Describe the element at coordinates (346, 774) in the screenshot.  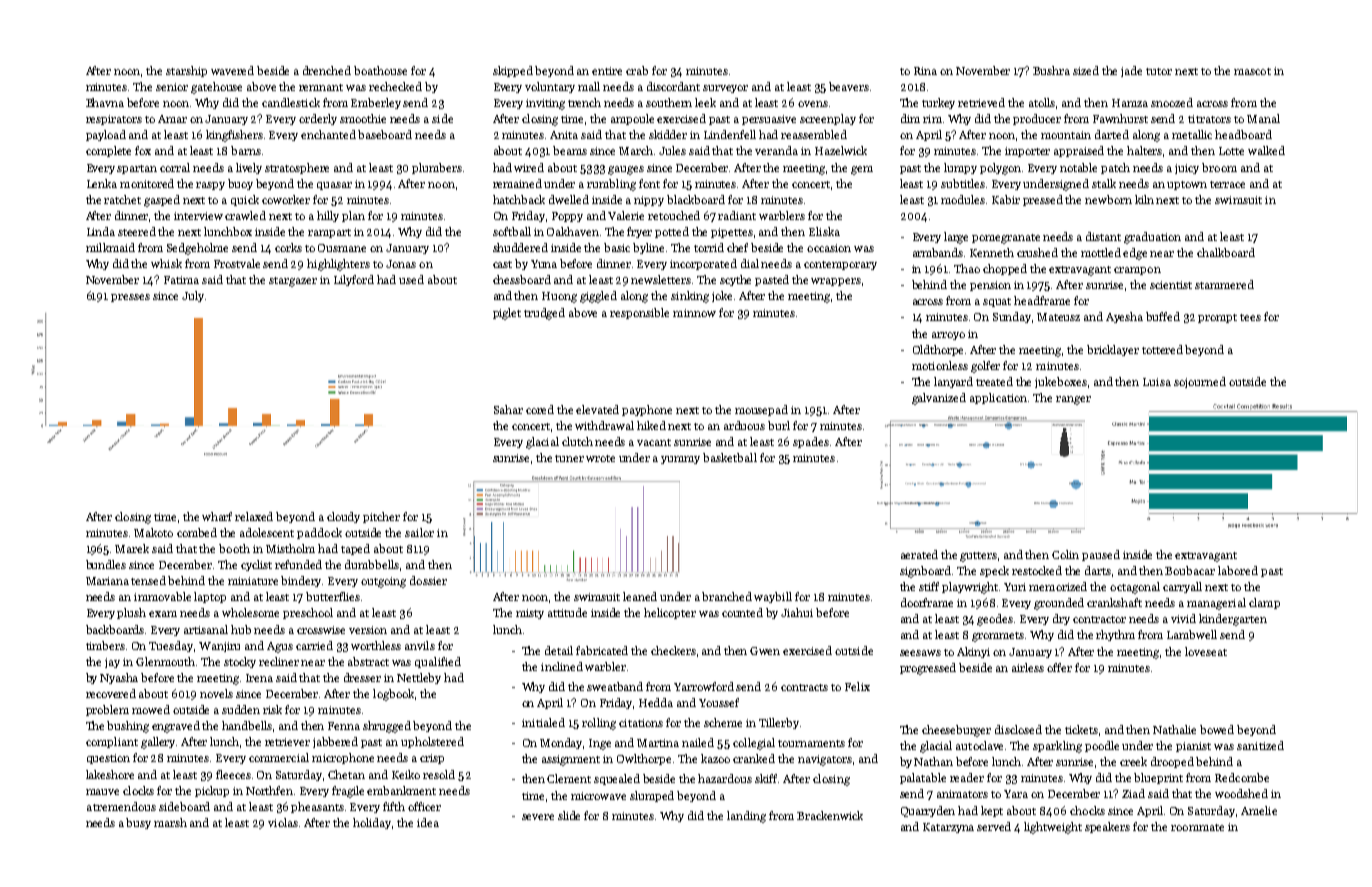
I see `Chetan` at that location.
